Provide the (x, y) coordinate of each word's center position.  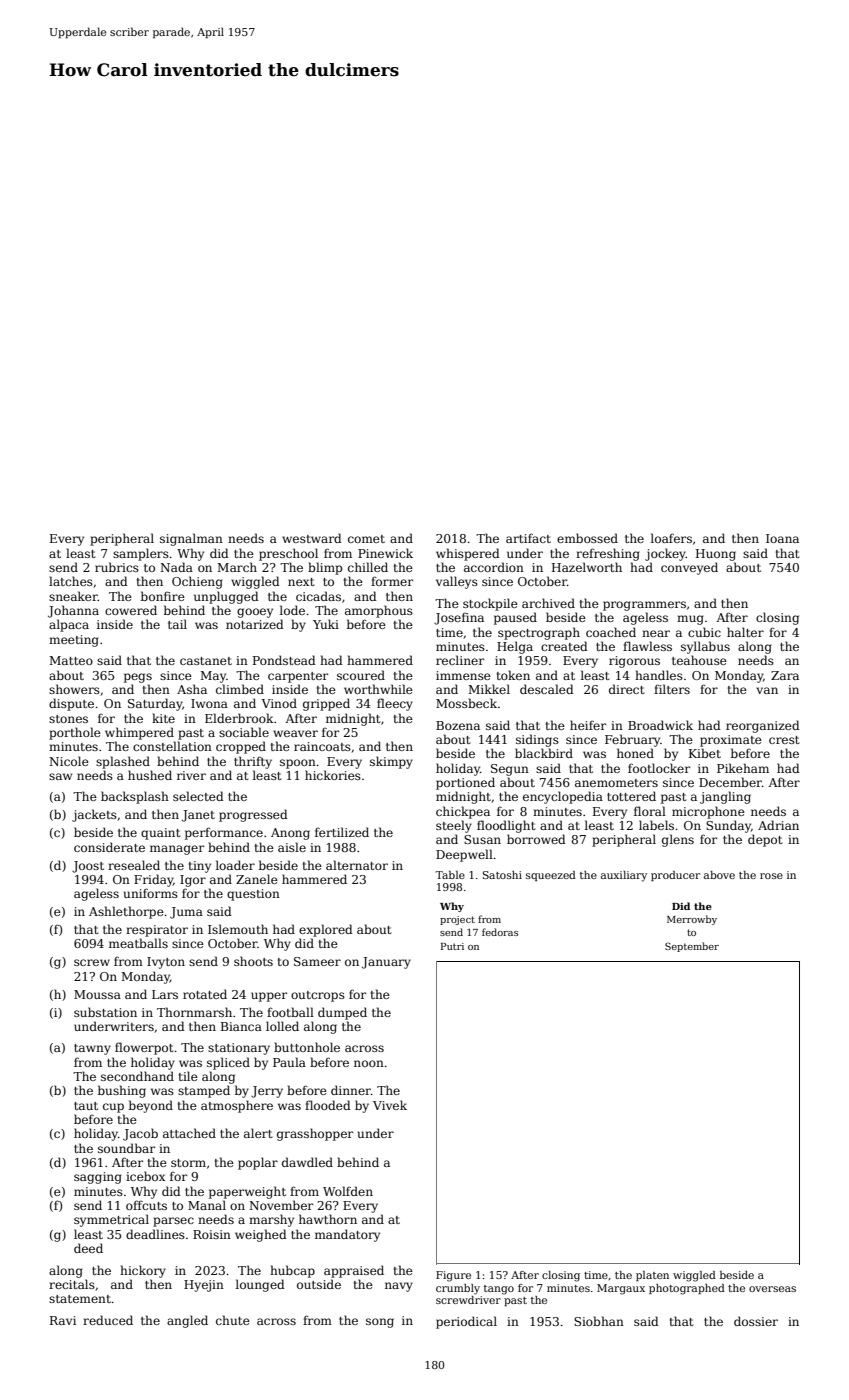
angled (187, 1321)
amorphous (379, 611)
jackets (94, 815)
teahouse (699, 660)
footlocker (659, 768)
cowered (131, 610)
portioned (465, 783)
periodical (466, 1322)
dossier (756, 1321)
